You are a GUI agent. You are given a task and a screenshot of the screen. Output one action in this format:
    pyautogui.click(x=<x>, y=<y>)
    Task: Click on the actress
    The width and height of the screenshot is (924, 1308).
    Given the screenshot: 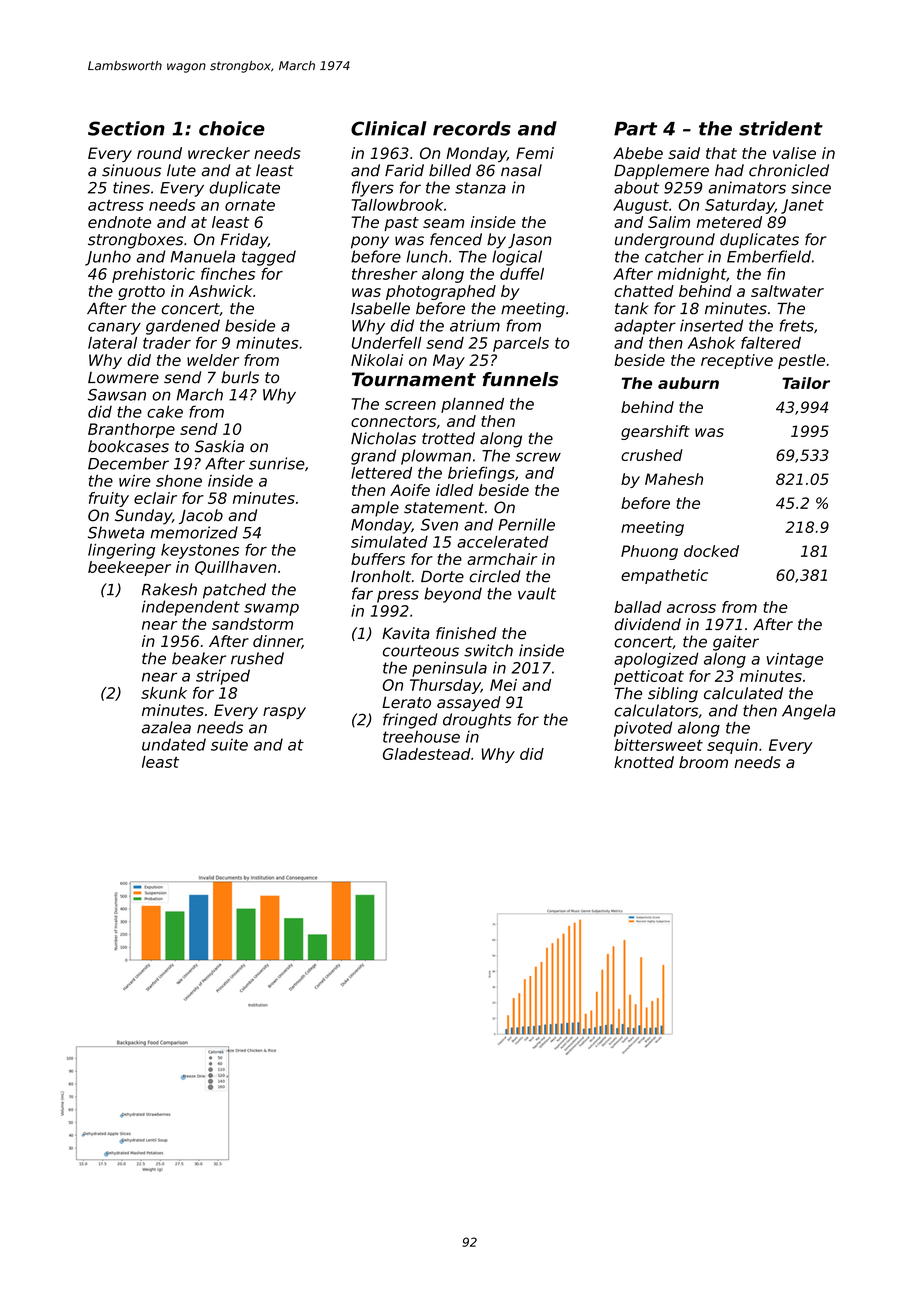 What is the action you would take?
    pyautogui.click(x=116, y=205)
